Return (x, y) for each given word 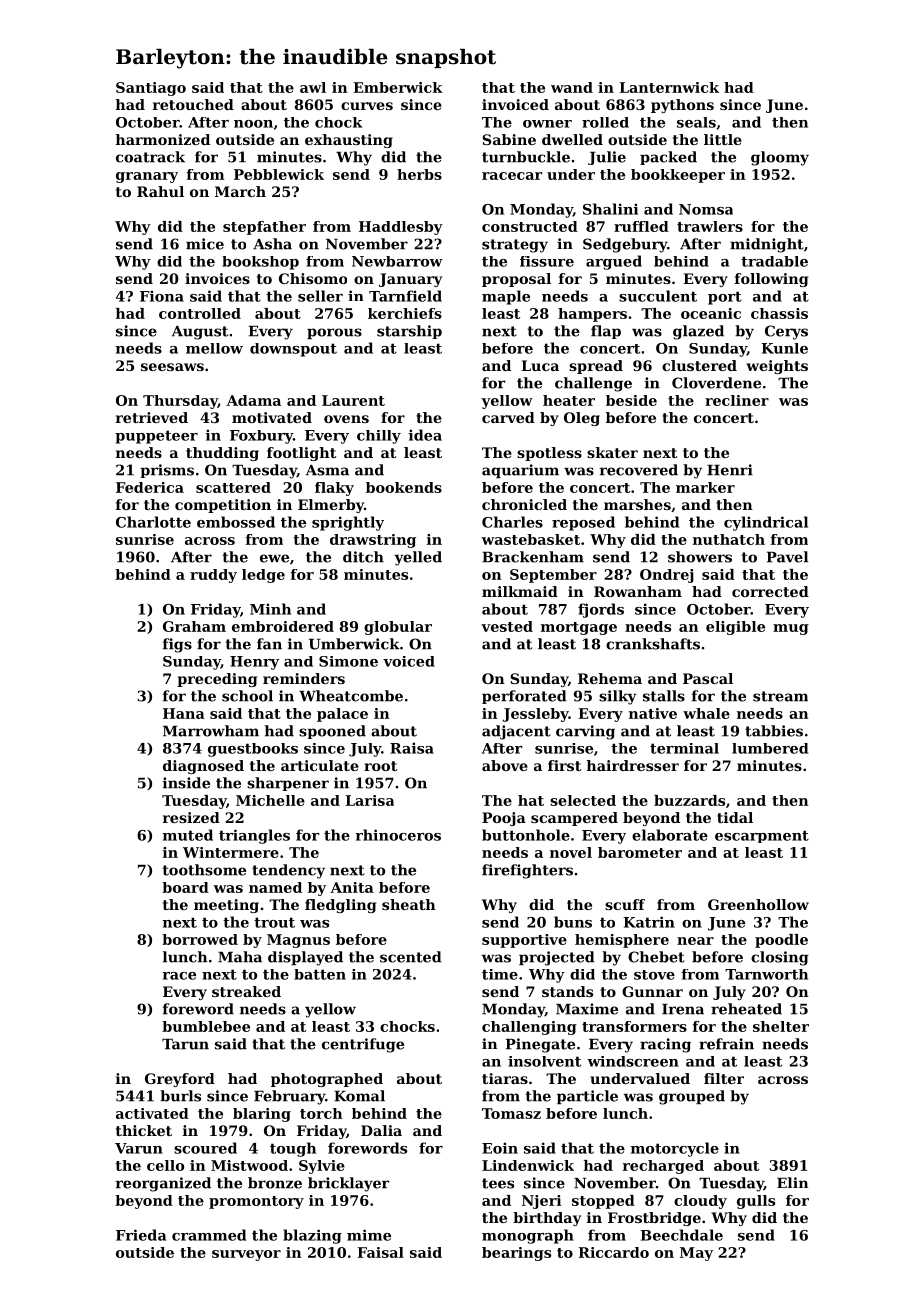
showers (700, 557)
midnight (767, 245)
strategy (515, 246)
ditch (363, 557)
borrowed (200, 939)
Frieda (141, 1235)
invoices (217, 278)
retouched (193, 104)
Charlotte (153, 522)
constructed (530, 226)
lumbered (770, 748)
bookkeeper (678, 176)
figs (177, 645)
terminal (684, 748)
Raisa (412, 748)
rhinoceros (398, 835)
